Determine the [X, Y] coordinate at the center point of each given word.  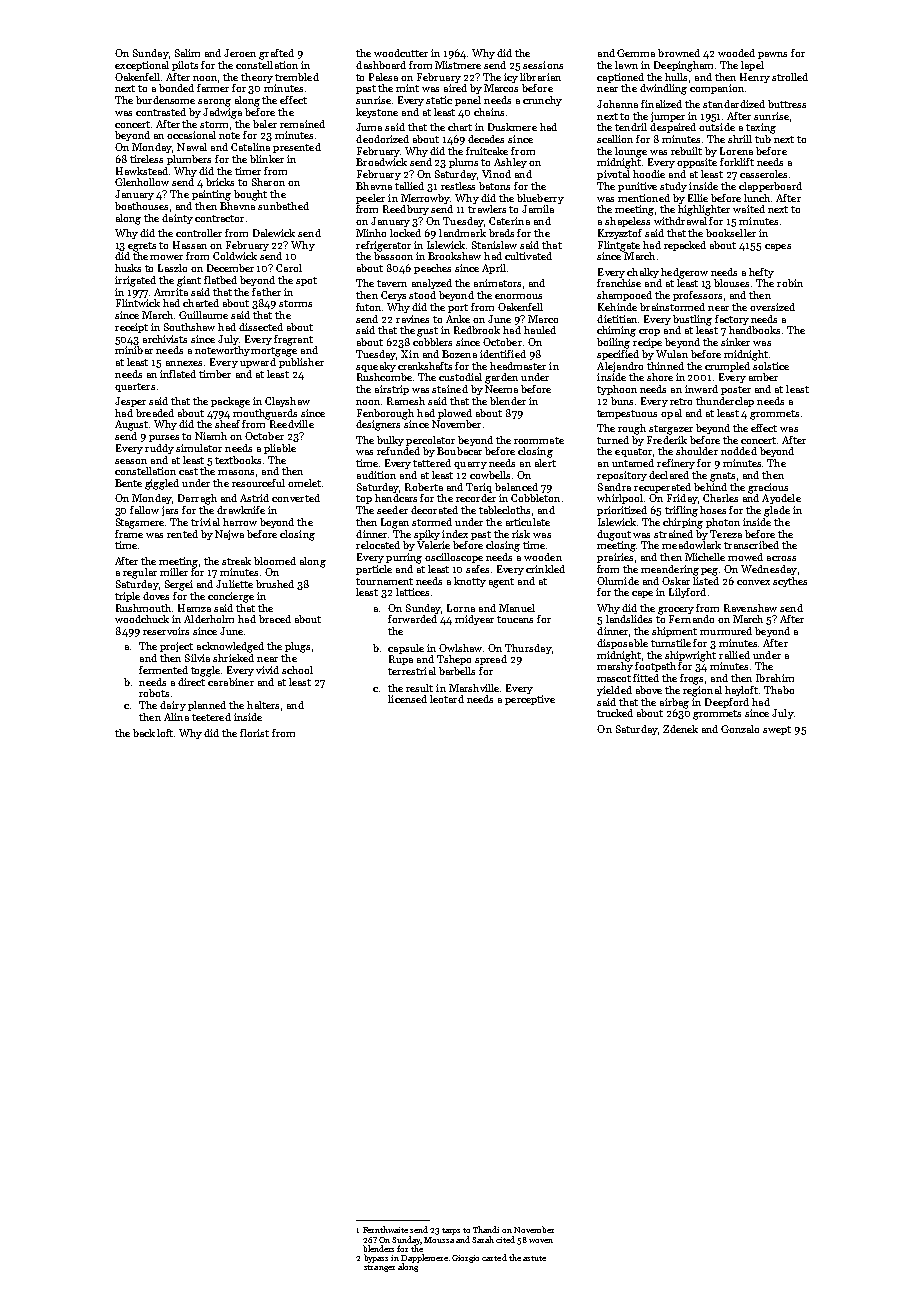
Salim [187, 53]
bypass [376, 1258]
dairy [173, 706]
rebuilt [686, 151]
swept [777, 730]
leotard [447, 699]
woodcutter [401, 53]
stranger [379, 1268]
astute [534, 1258]
